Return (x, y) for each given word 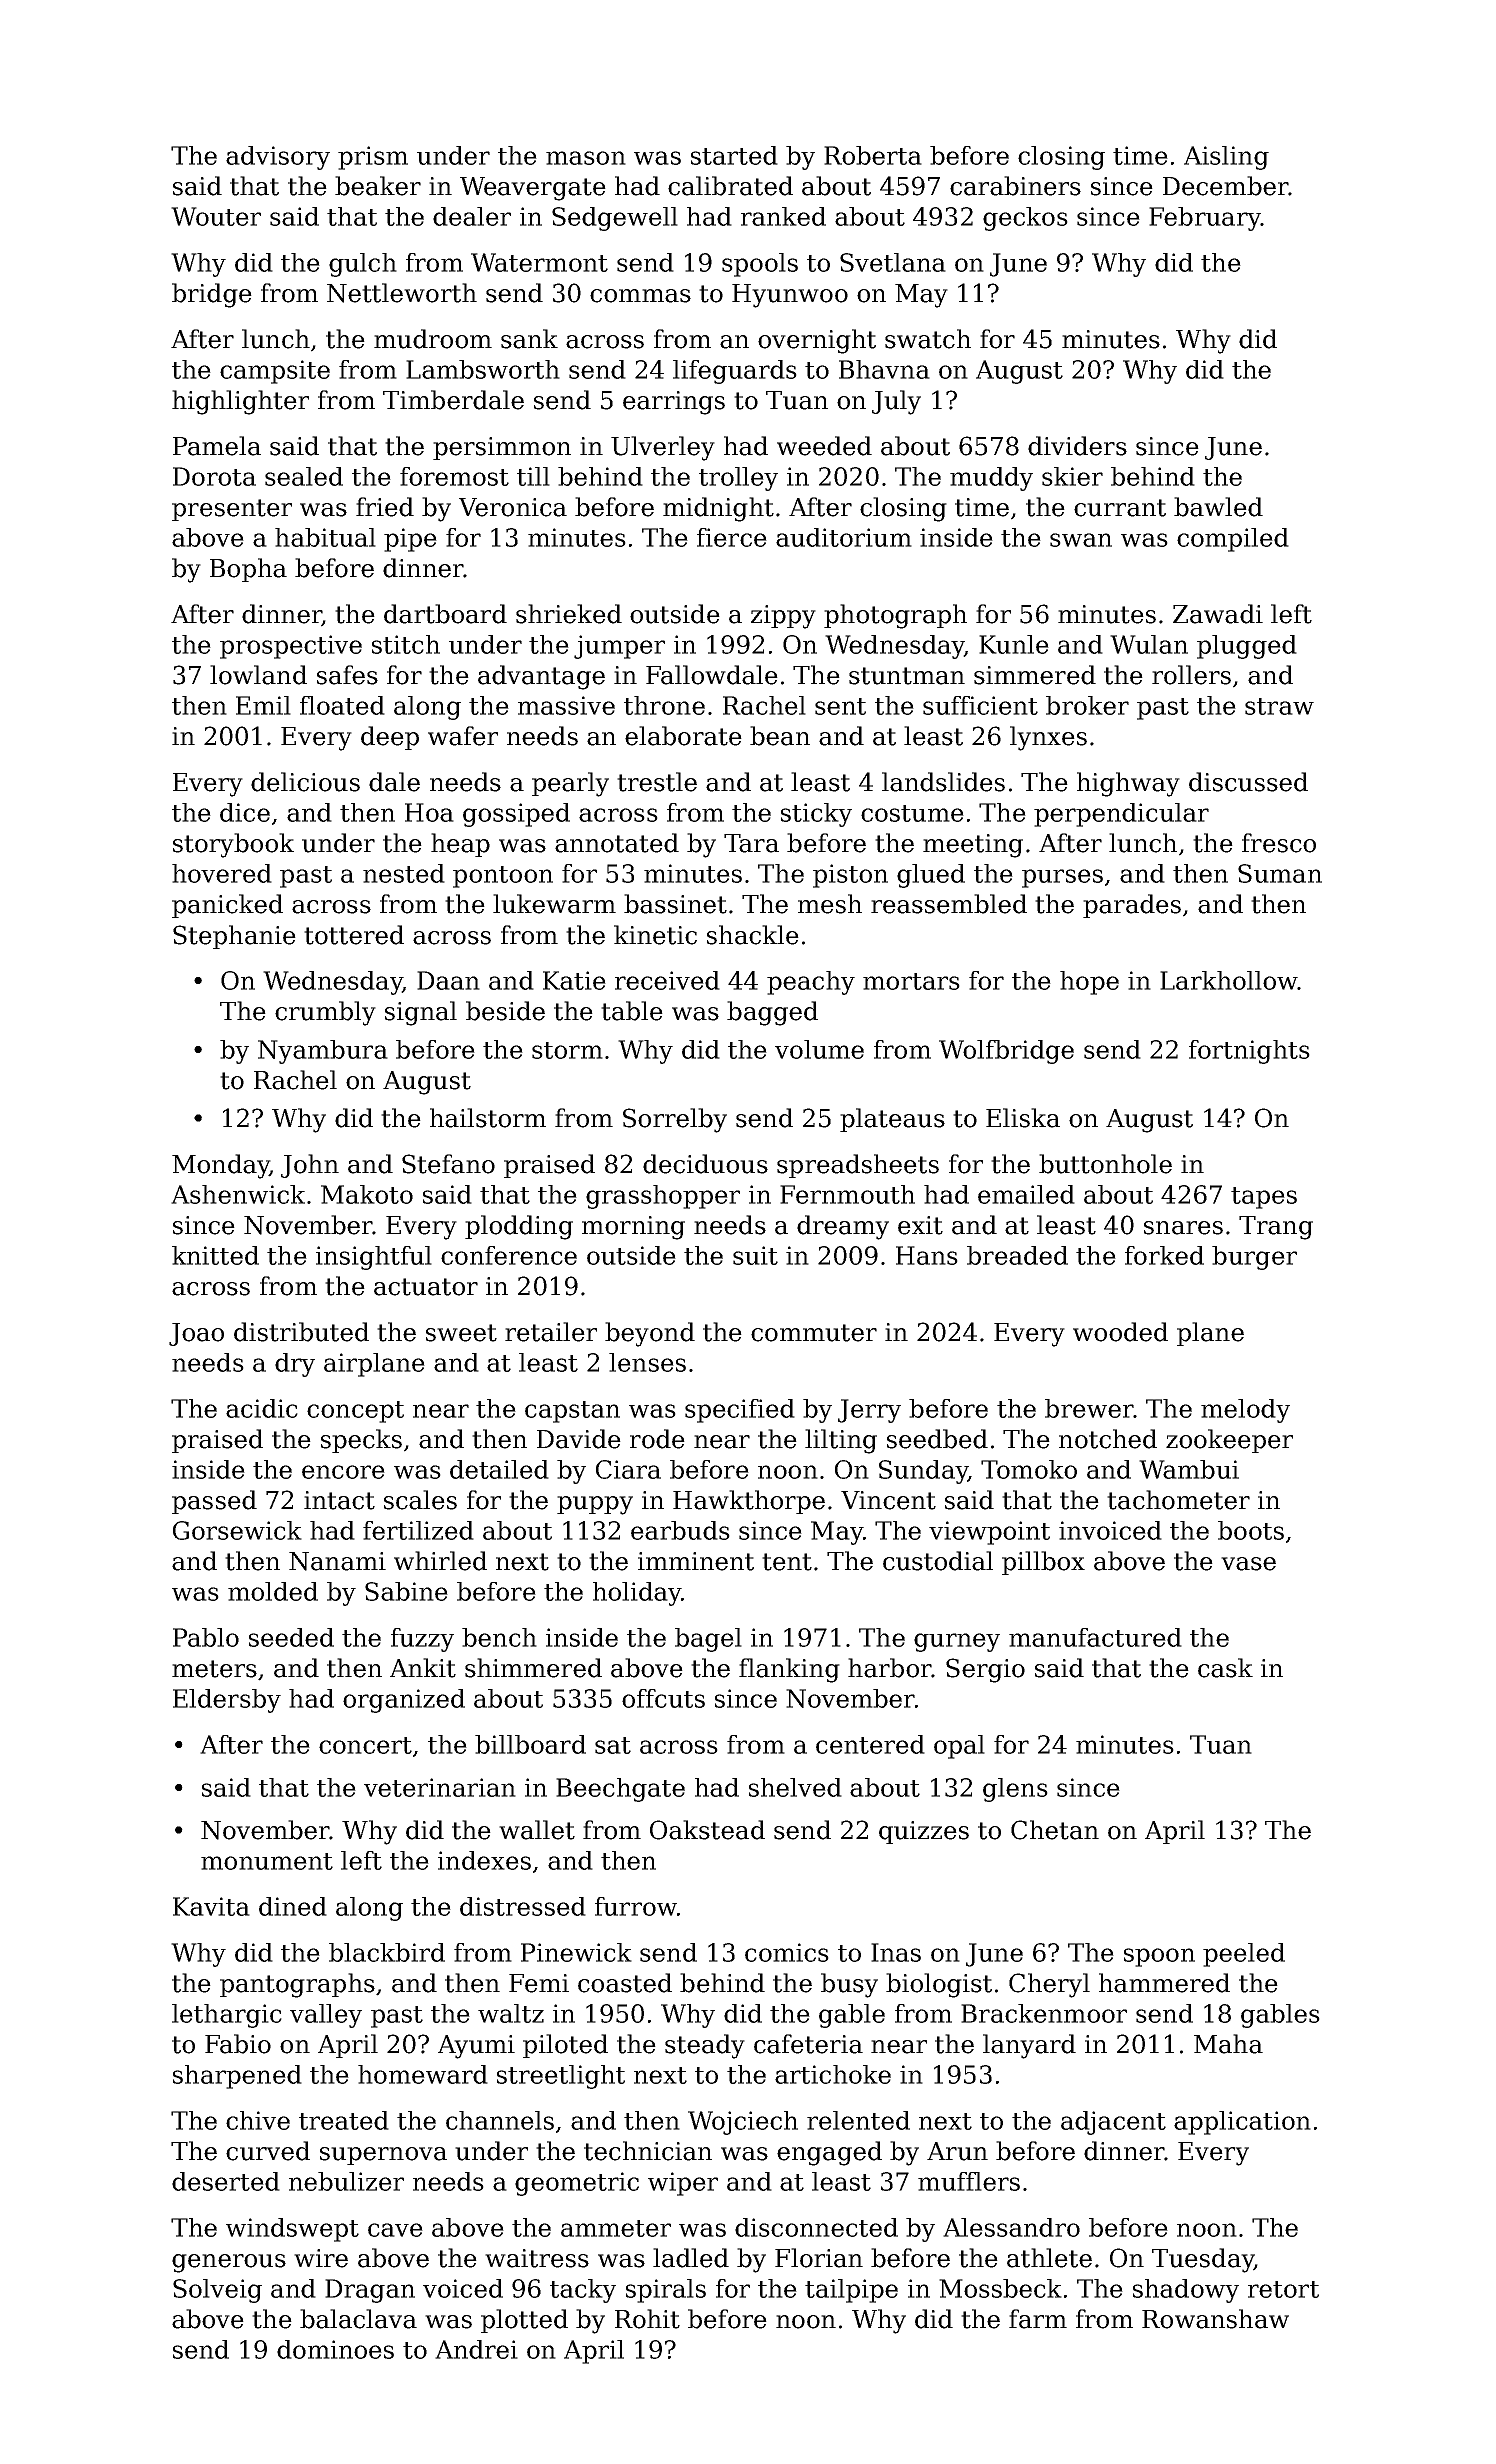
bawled (1218, 507)
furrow (636, 1906)
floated (342, 705)
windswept (292, 2230)
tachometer (1178, 1500)
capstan (572, 1412)
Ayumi (476, 2047)
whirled (440, 1561)
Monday (221, 1166)
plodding (519, 1227)
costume (912, 813)
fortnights (1249, 1052)
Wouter (216, 216)
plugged (1247, 647)
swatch (928, 339)
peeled (1244, 1955)
